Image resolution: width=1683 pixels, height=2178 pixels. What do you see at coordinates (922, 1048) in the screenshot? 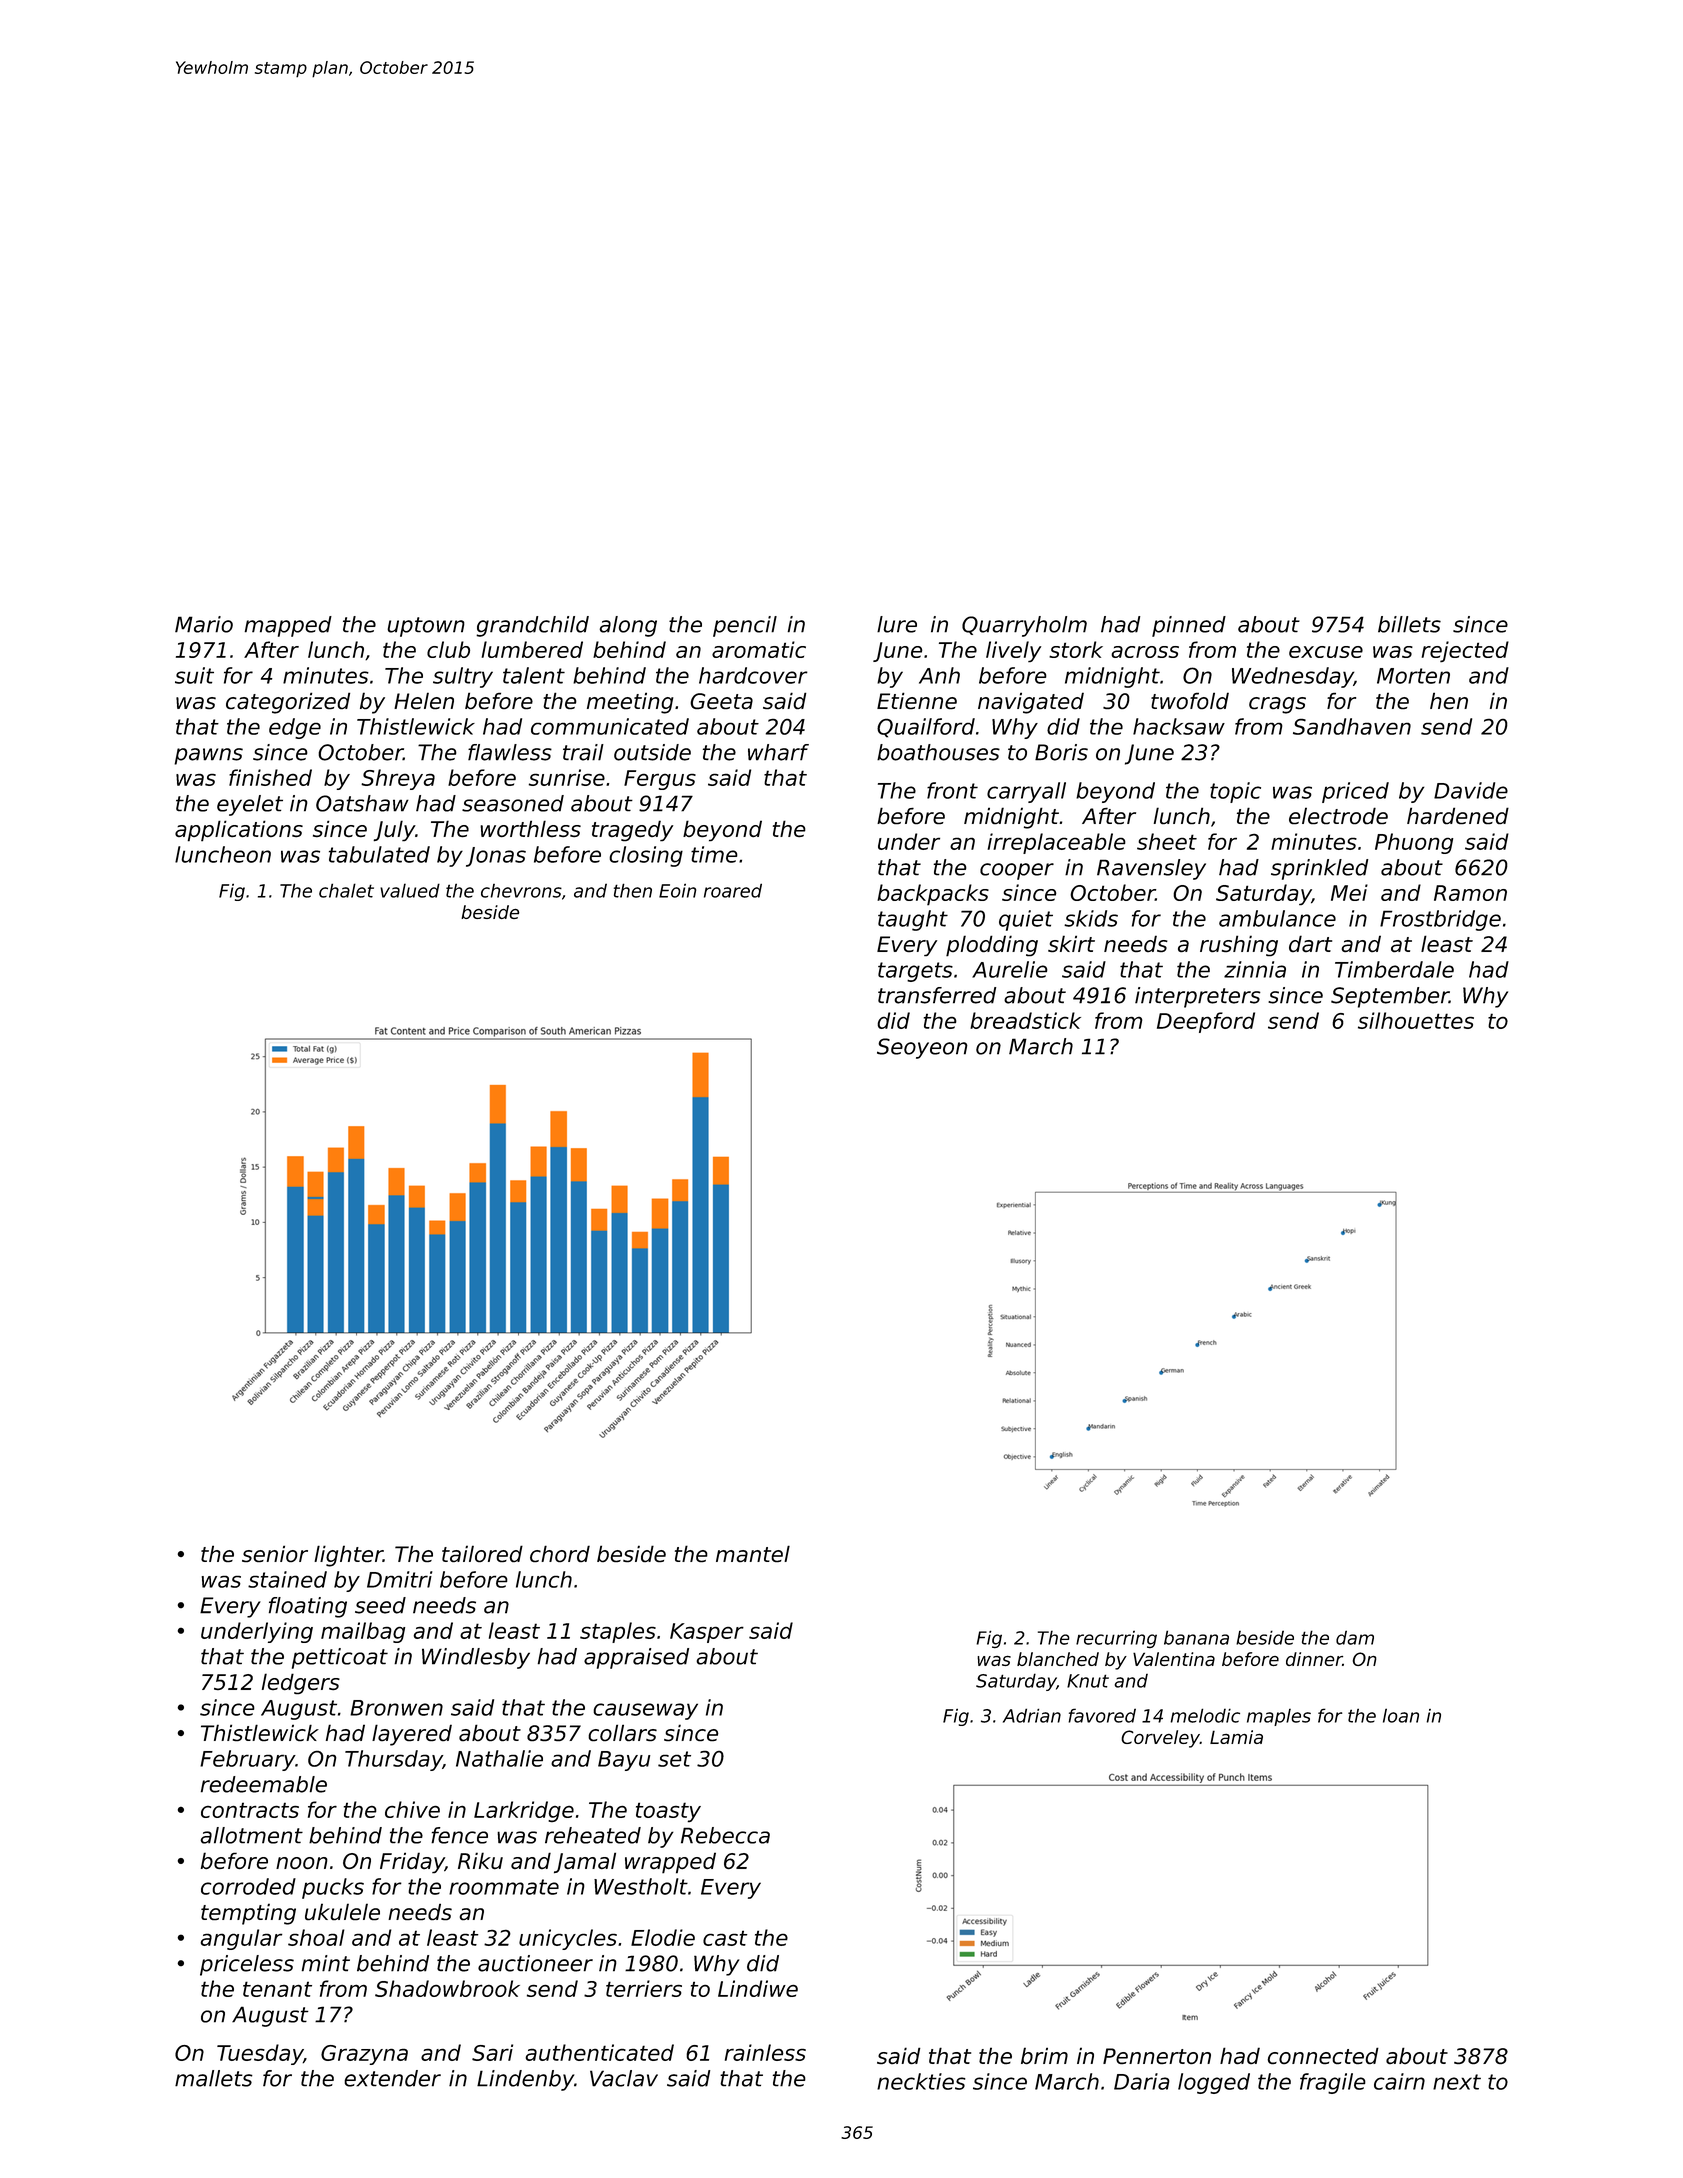
I see `Seoyeon` at bounding box center [922, 1048].
